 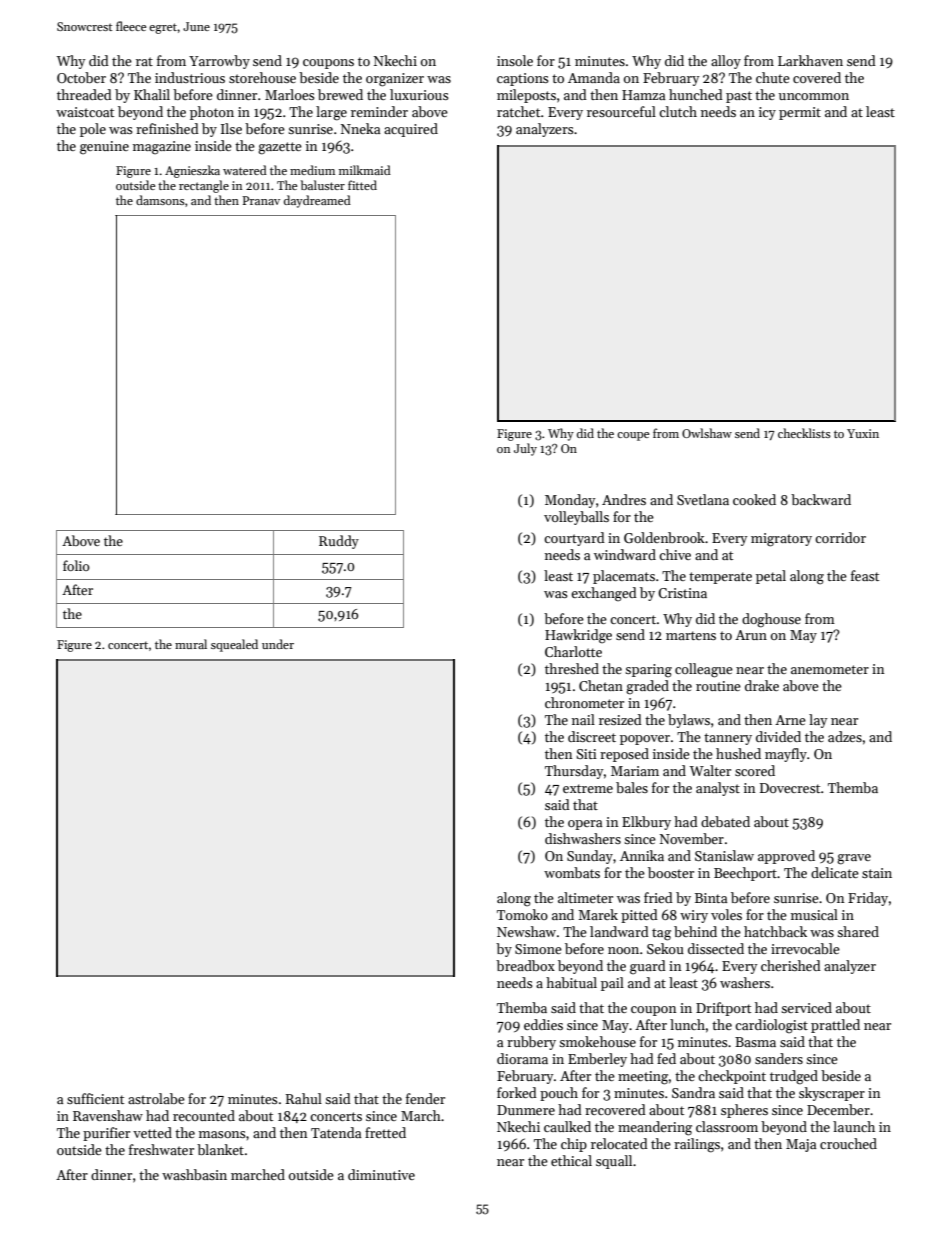 What do you see at coordinates (160, 200) in the document?
I see `damsons` at bounding box center [160, 200].
